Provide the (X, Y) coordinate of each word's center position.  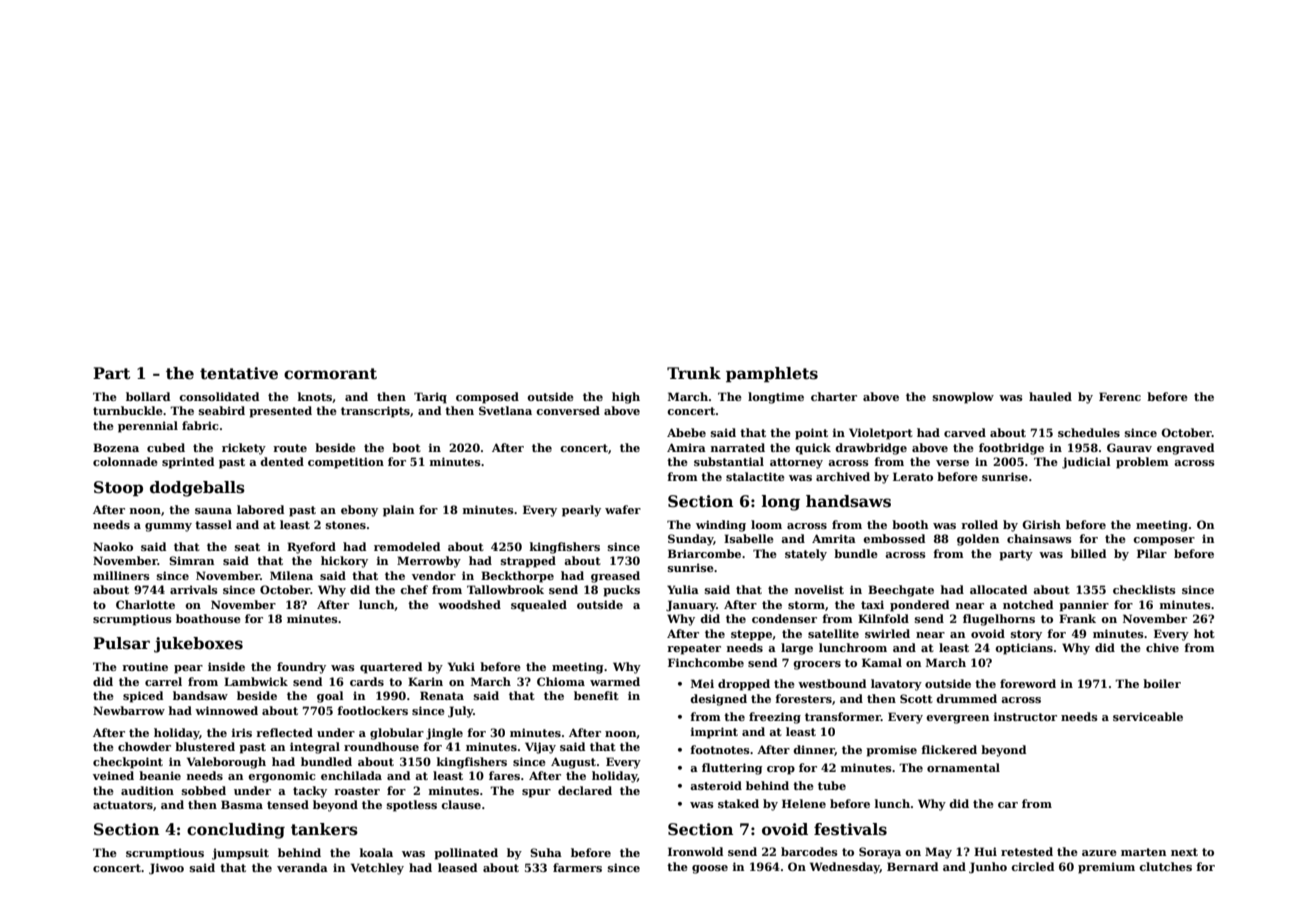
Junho (988, 868)
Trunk (694, 373)
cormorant (330, 374)
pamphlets (772, 374)
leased (457, 867)
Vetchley (377, 869)
